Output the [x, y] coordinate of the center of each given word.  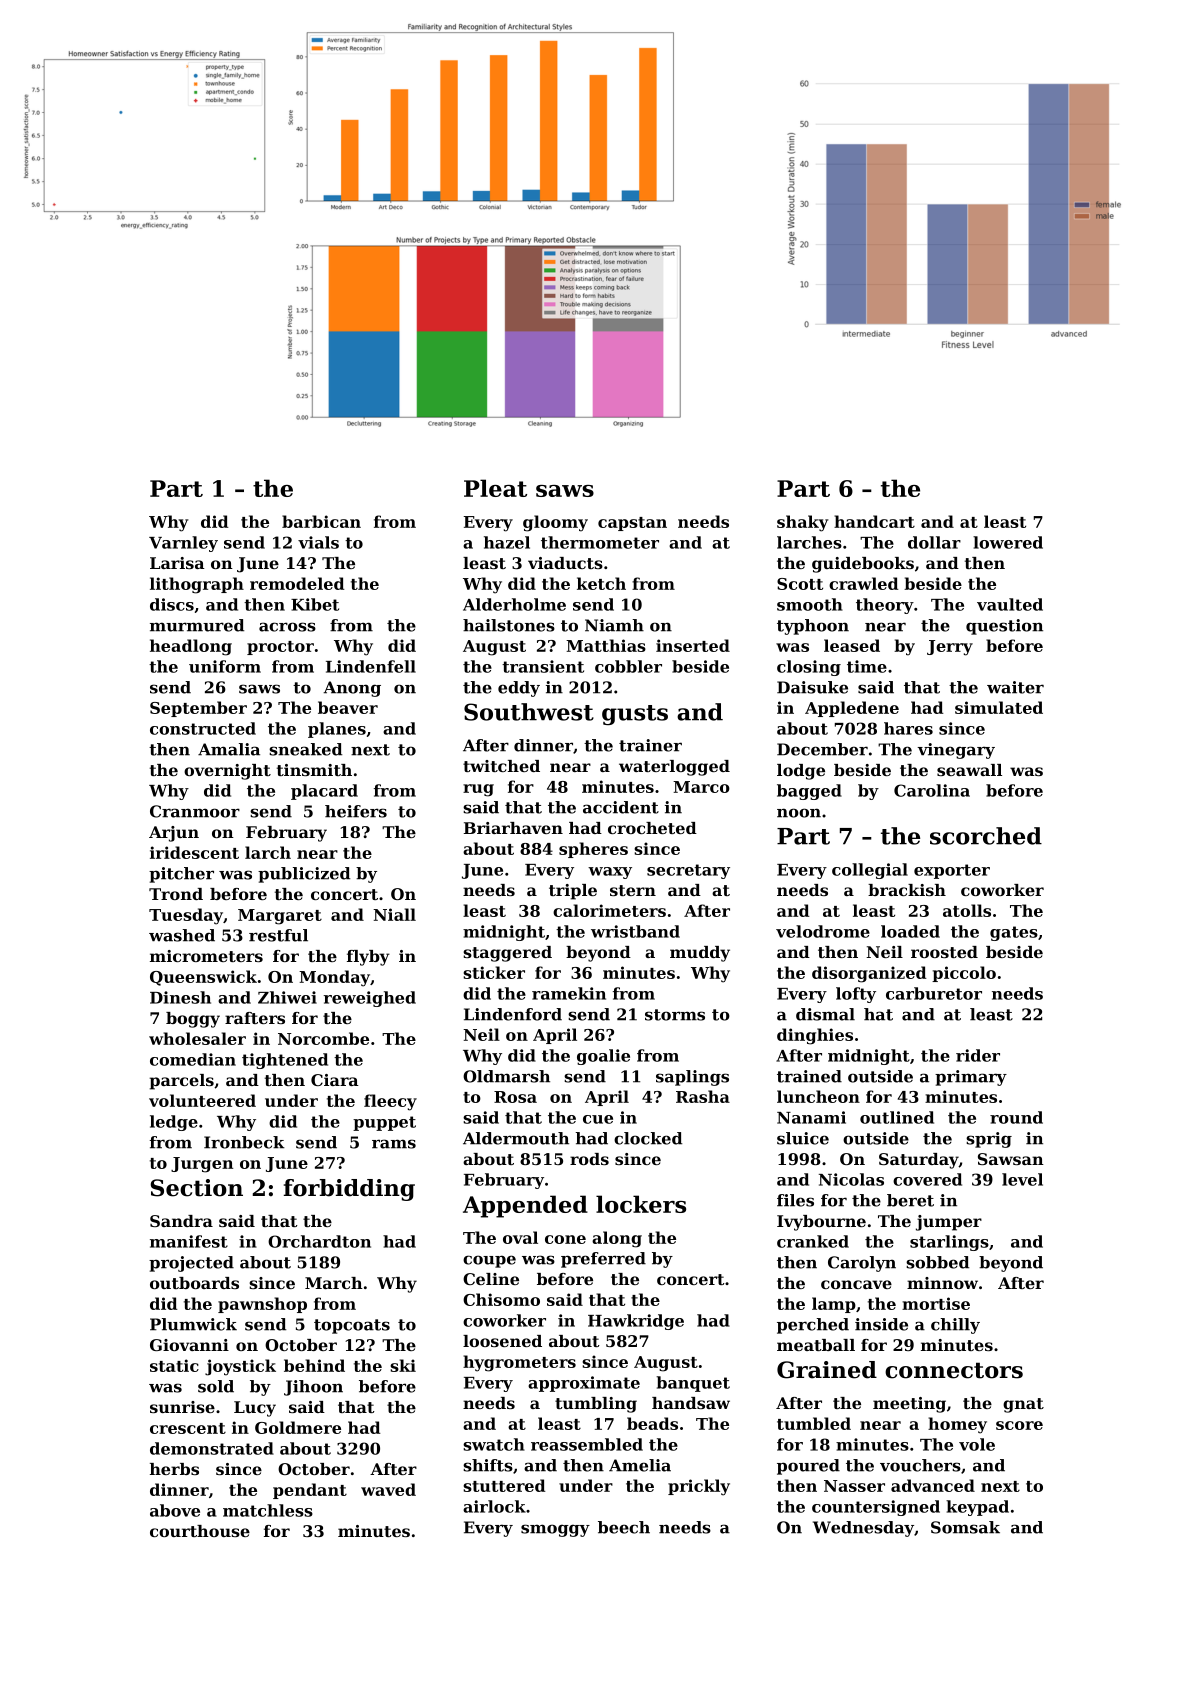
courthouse [200, 1531]
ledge [174, 1123]
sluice [803, 1138]
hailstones [509, 625]
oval [520, 1237]
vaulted [1010, 604]
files [795, 1200]
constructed [203, 728]
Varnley [183, 544]
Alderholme [514, 604]
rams [394, 1144]
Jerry [950, 648]
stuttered [504, 1485]
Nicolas [851, 1179]
